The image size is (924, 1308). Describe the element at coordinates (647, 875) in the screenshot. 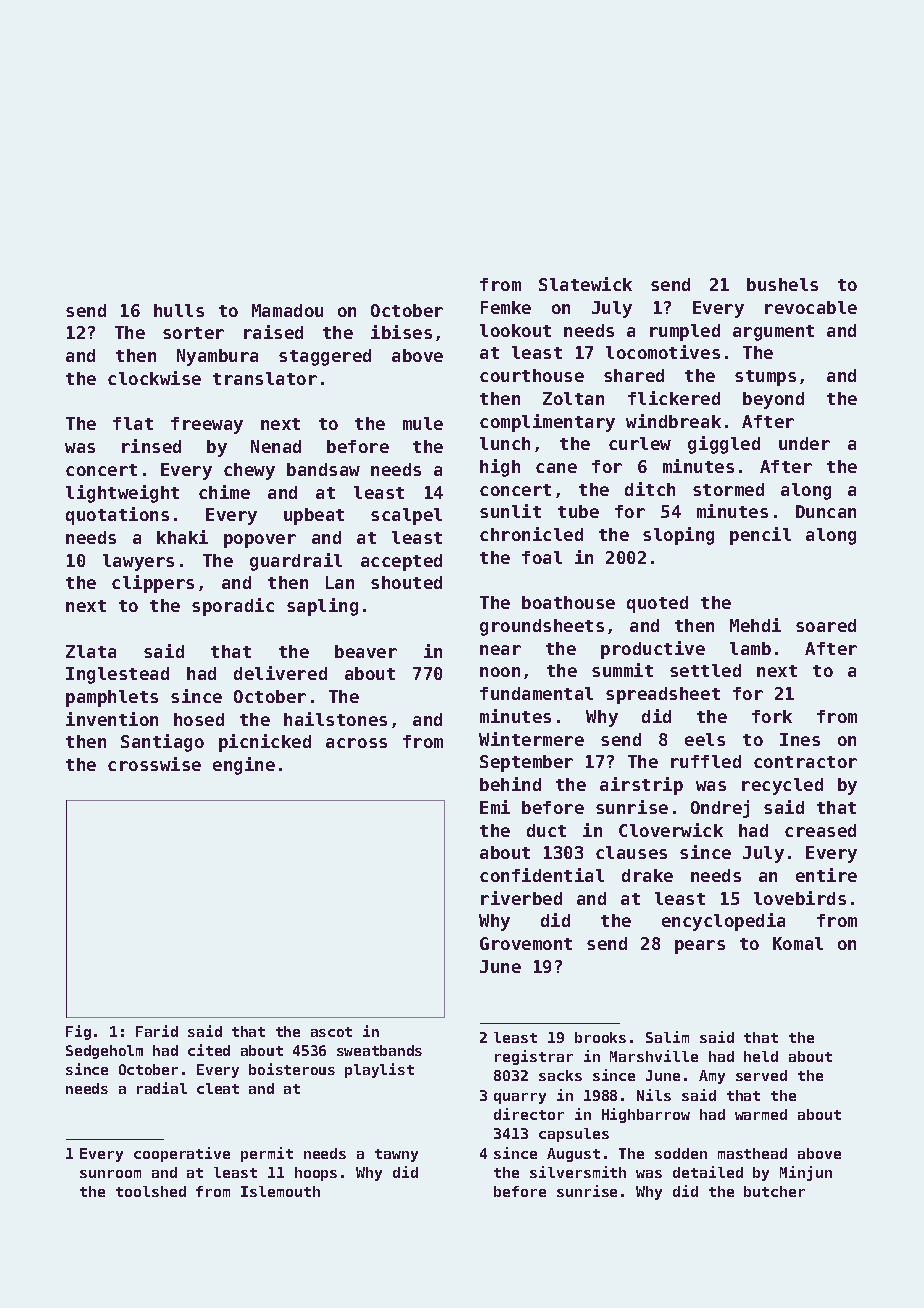

I see `drake` at that location.
